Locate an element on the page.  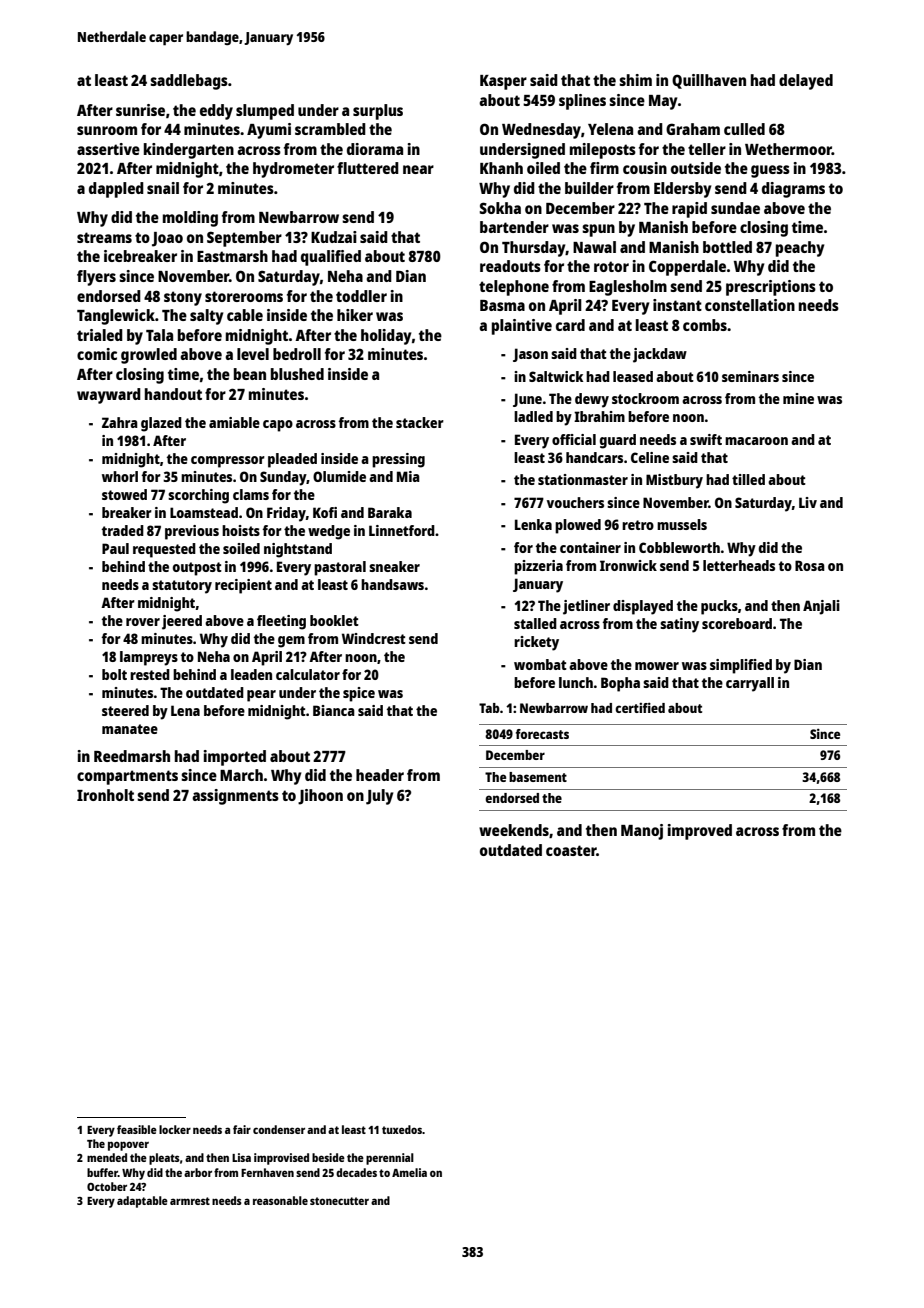
adaptable is located at coordinates (142, 1202).
